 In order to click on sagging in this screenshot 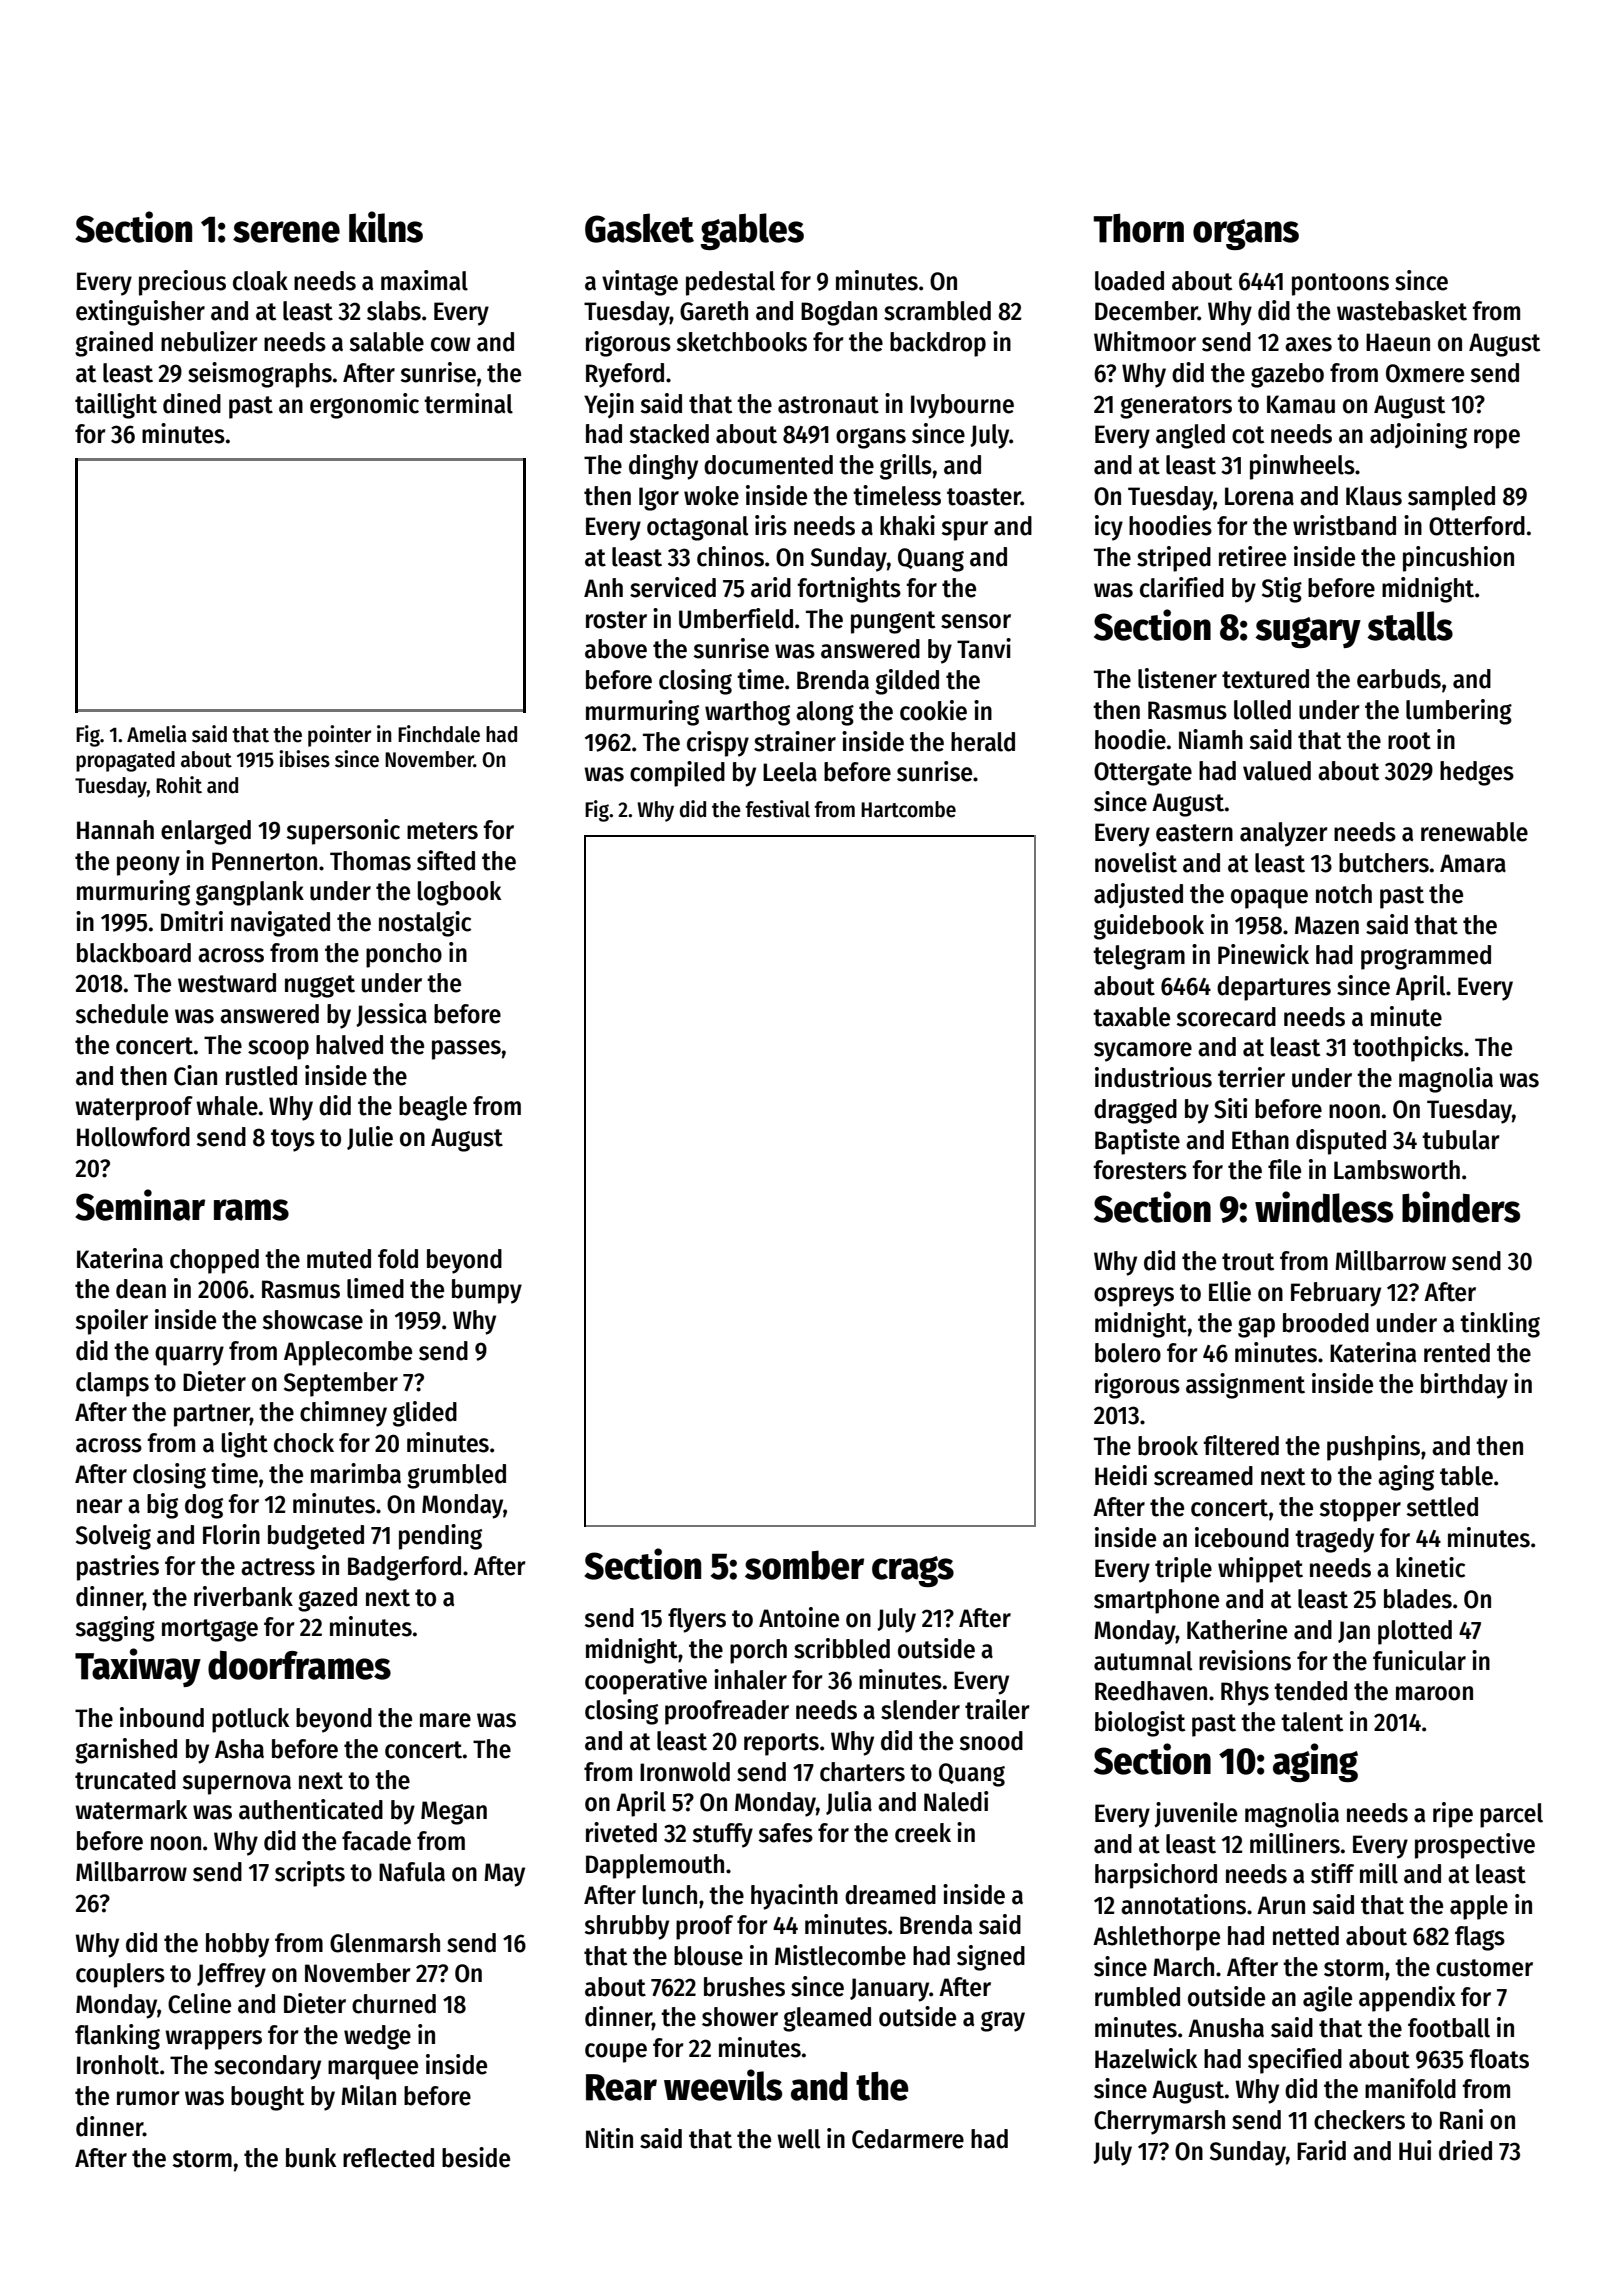, I will do `click(115, 1629)`.
